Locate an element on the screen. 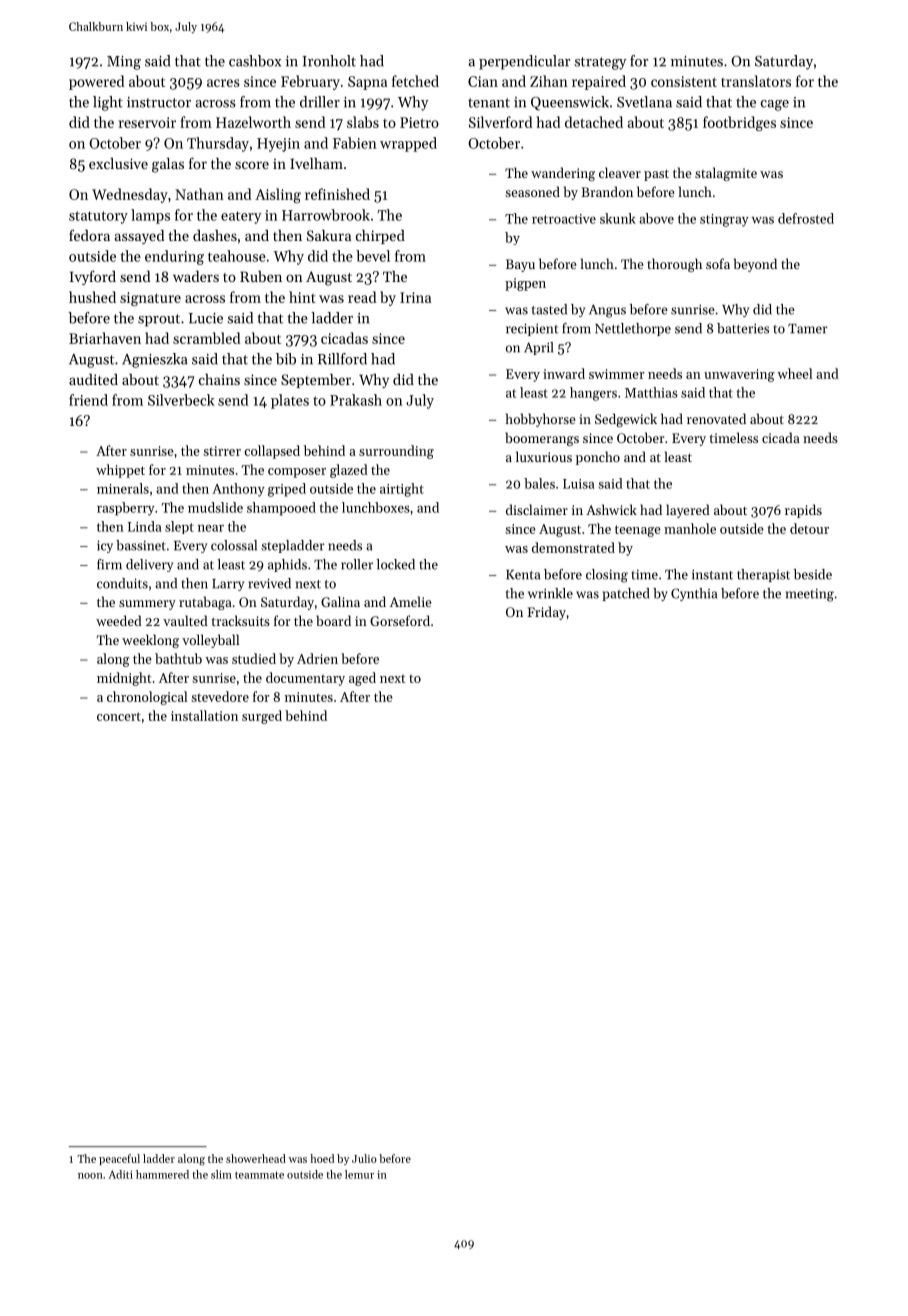 This screenshot has width=908, height=1316. cage is located at coordinates (775, 105).
